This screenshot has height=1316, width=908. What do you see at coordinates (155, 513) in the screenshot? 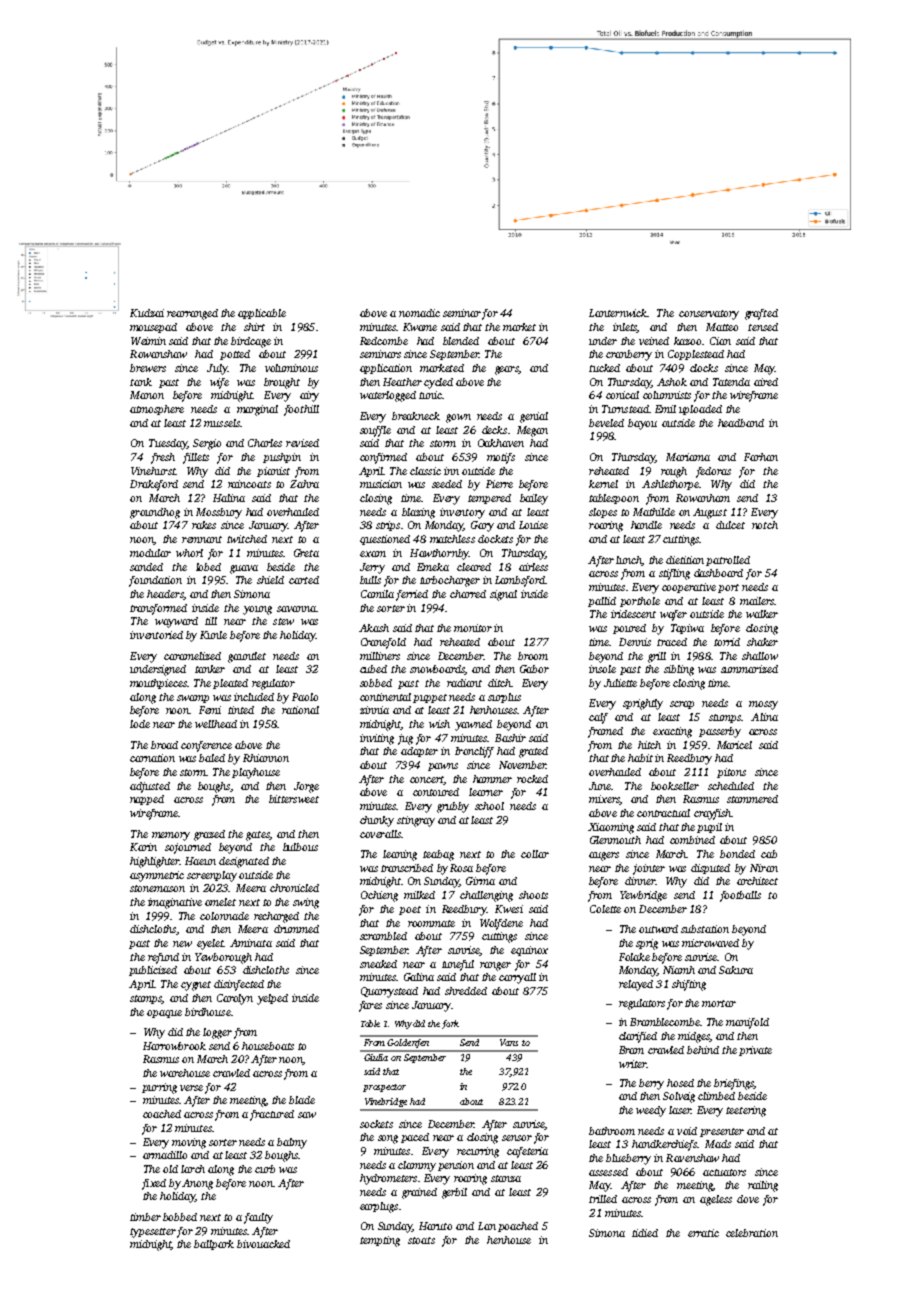
I see `groundhog` at bounding box center [155, 513].
